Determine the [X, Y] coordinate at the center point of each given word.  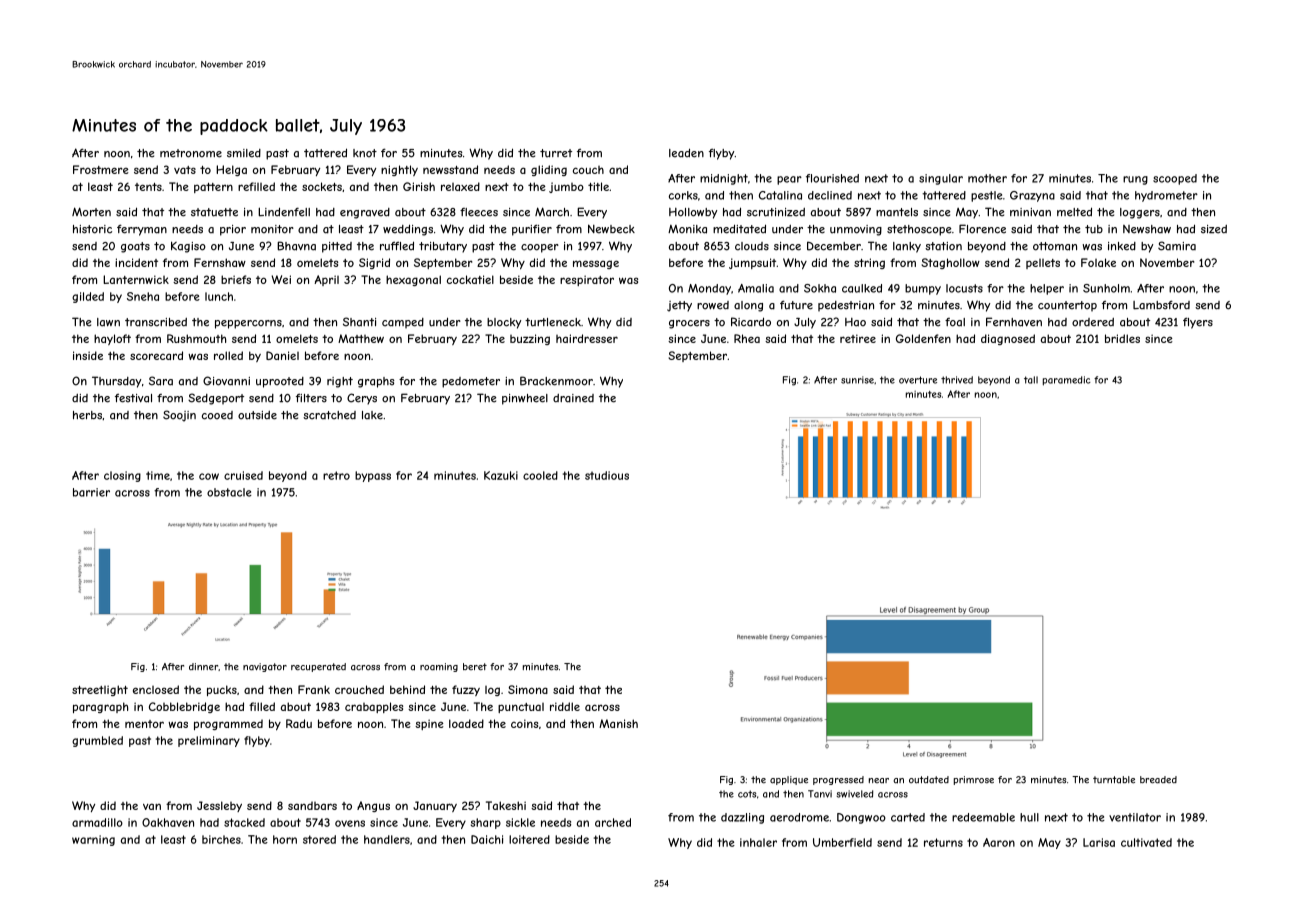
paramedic [1067, 381]
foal [955, 322]
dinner [203, 667]
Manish [618, 723]
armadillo [97, 822]
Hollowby [693, 213]
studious [607, 475]
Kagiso [188, 247]
